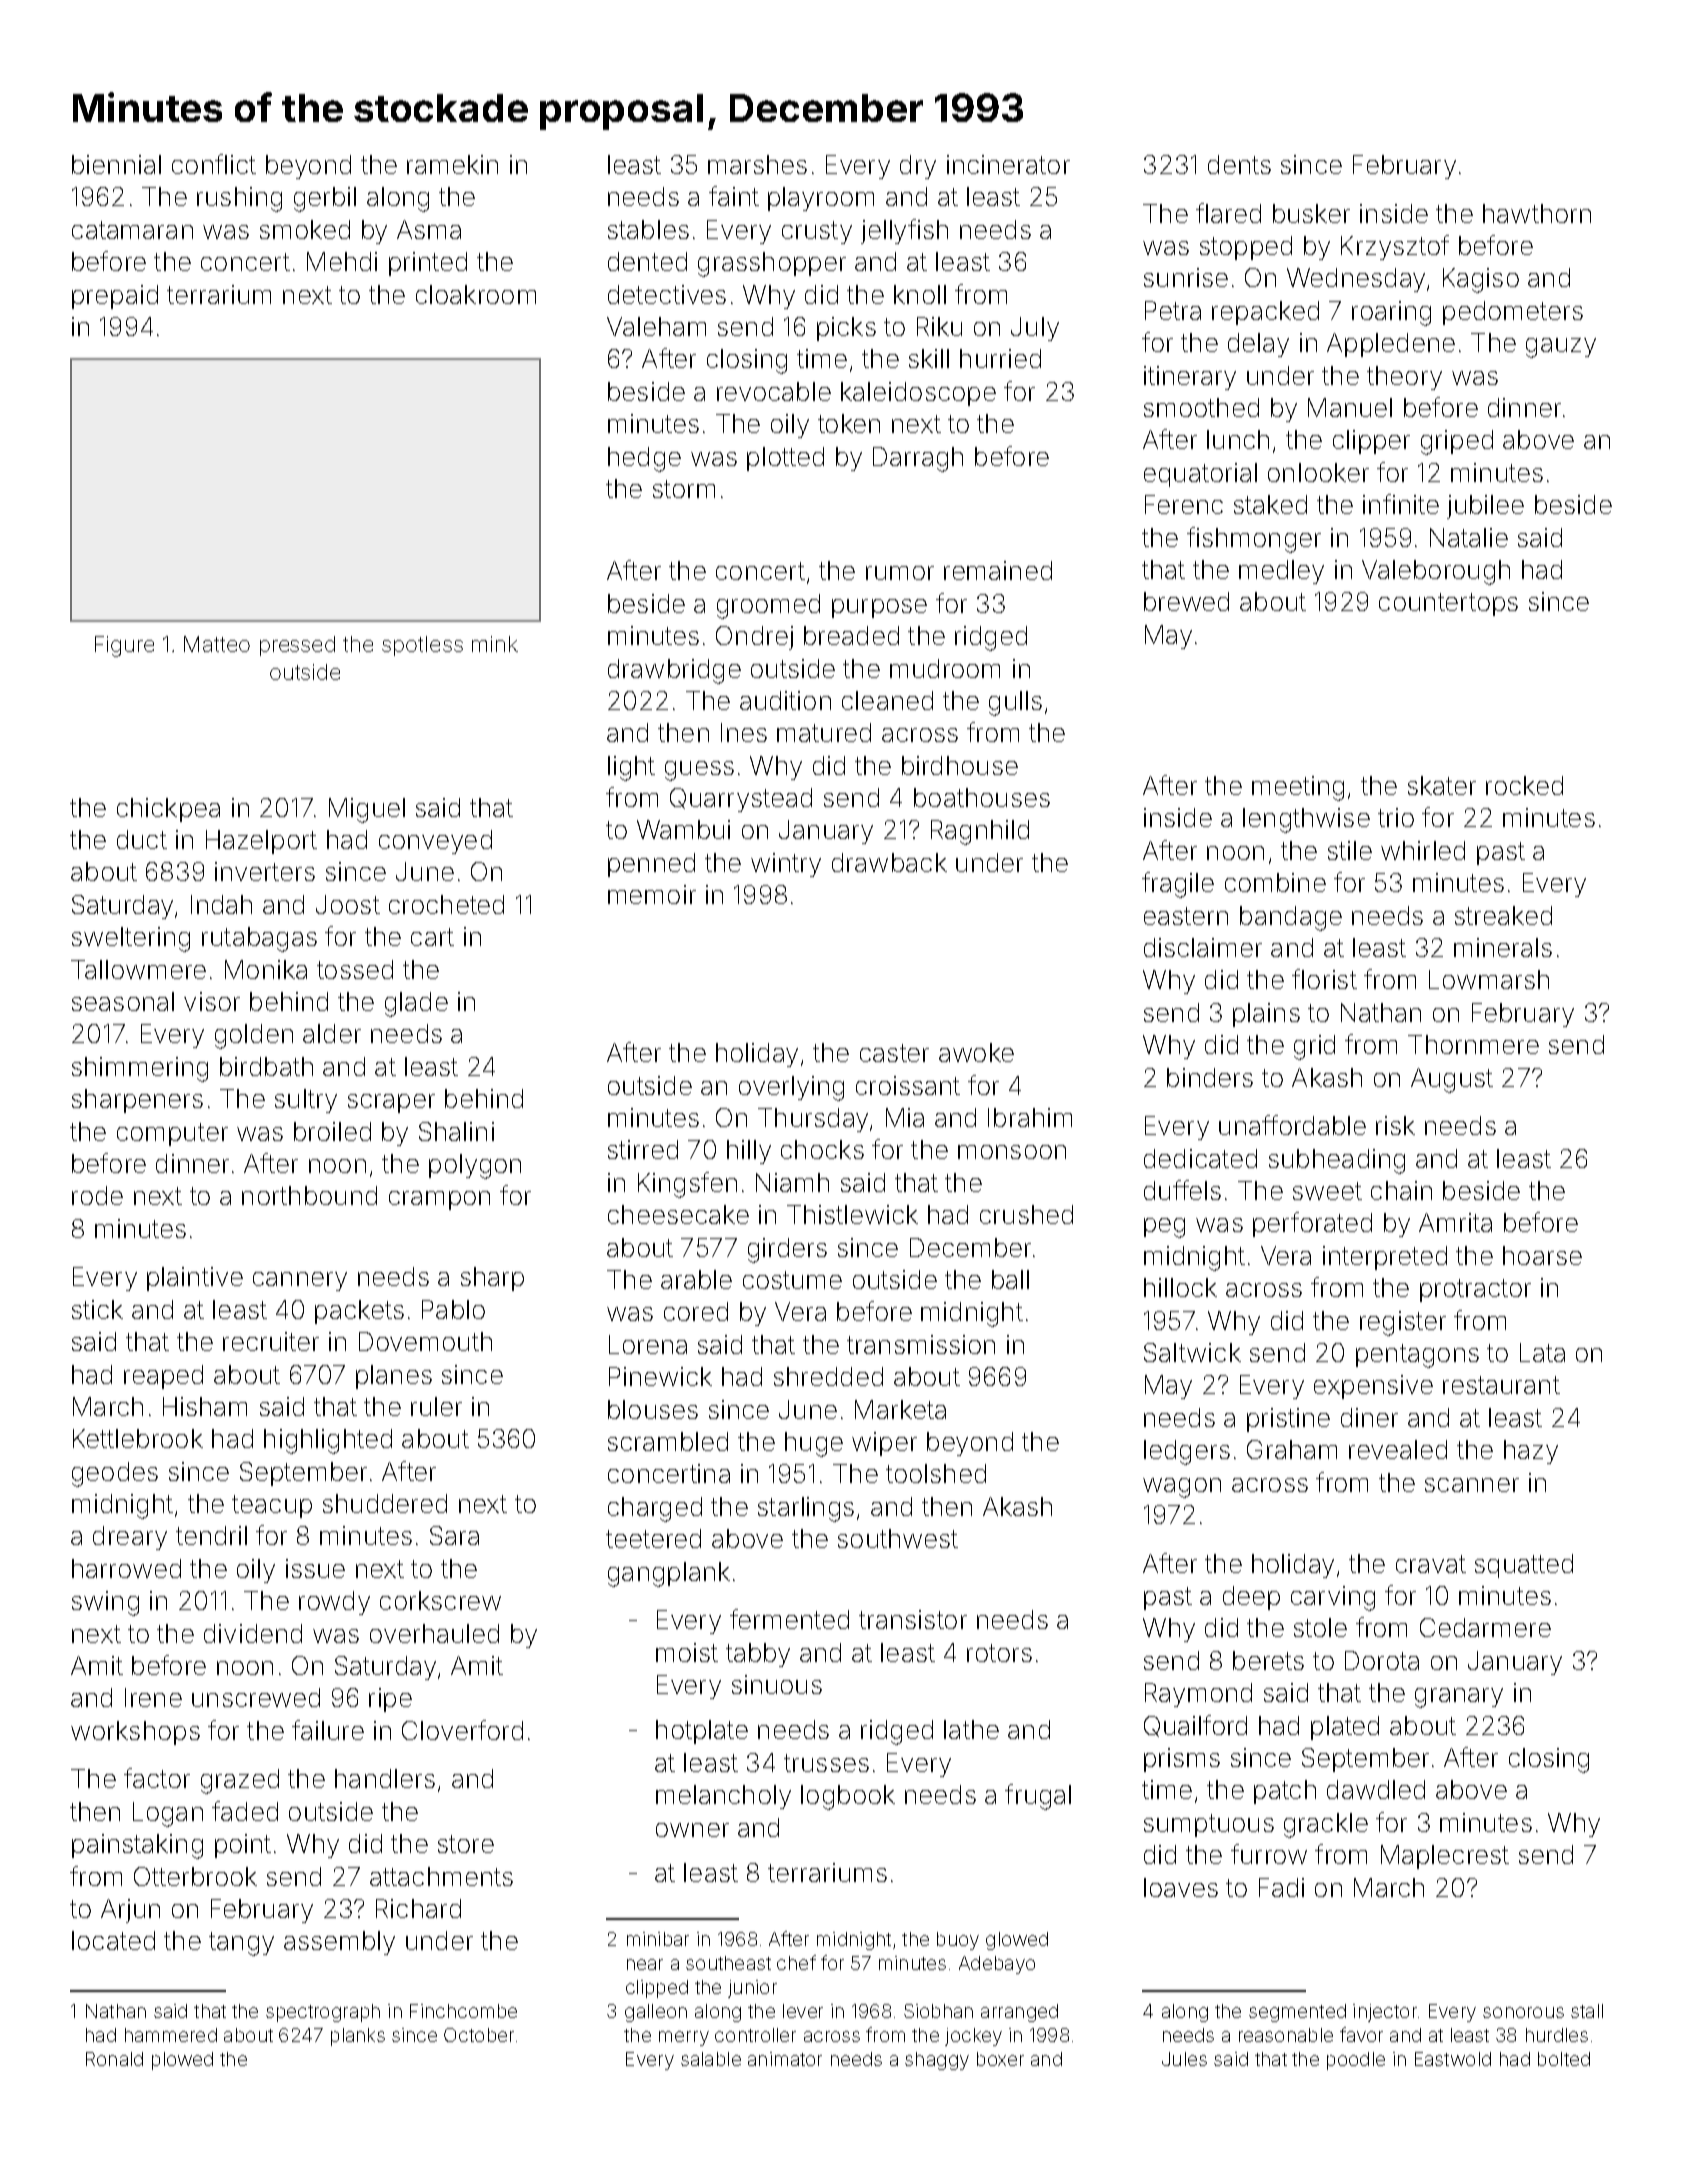 The width and height of the screenshot is (1683, 2178). I want to click on stopped, so click(1246, 248).
